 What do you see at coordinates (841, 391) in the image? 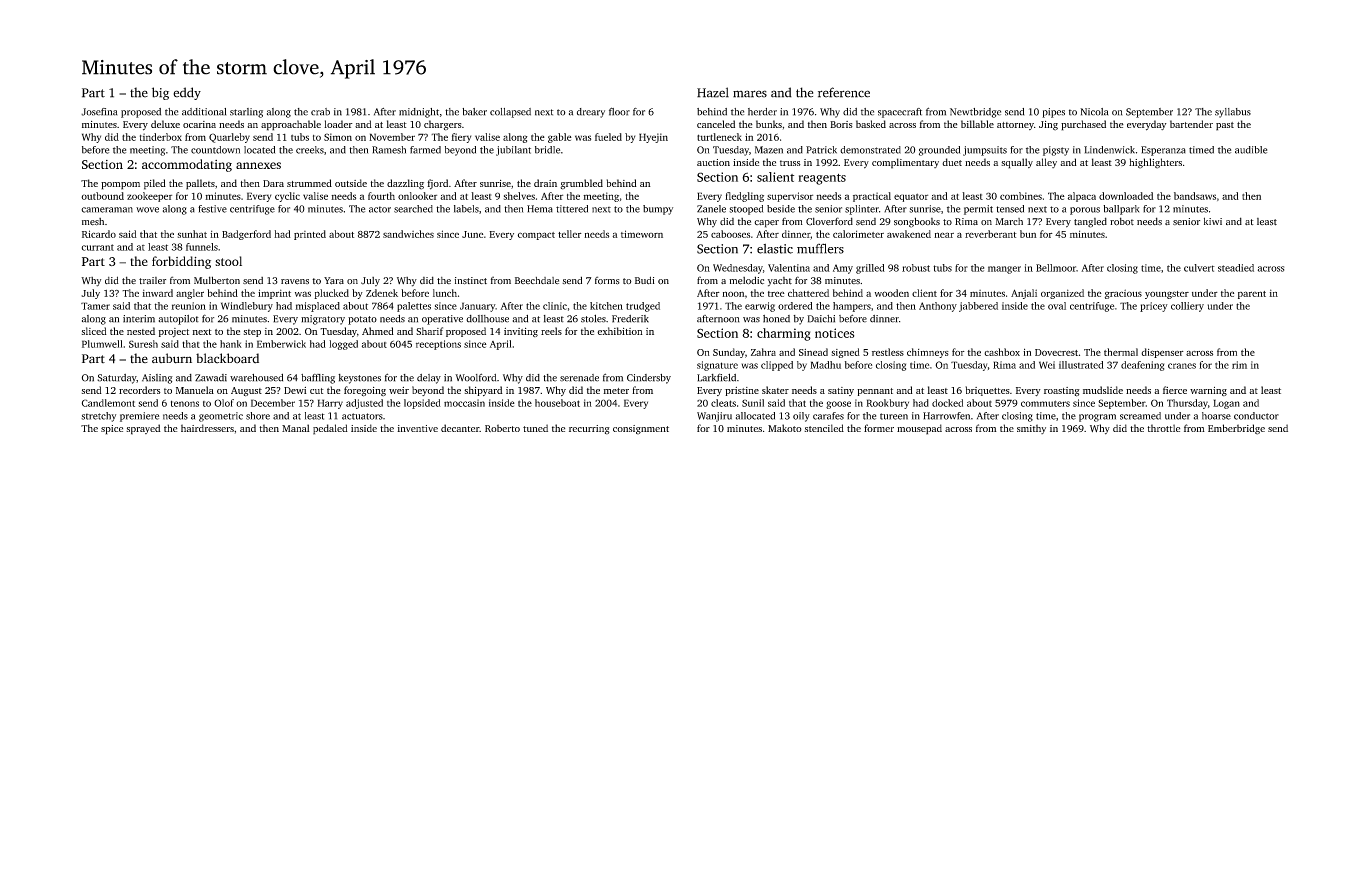
I see `satiny` at bounding box center [841, 391].
